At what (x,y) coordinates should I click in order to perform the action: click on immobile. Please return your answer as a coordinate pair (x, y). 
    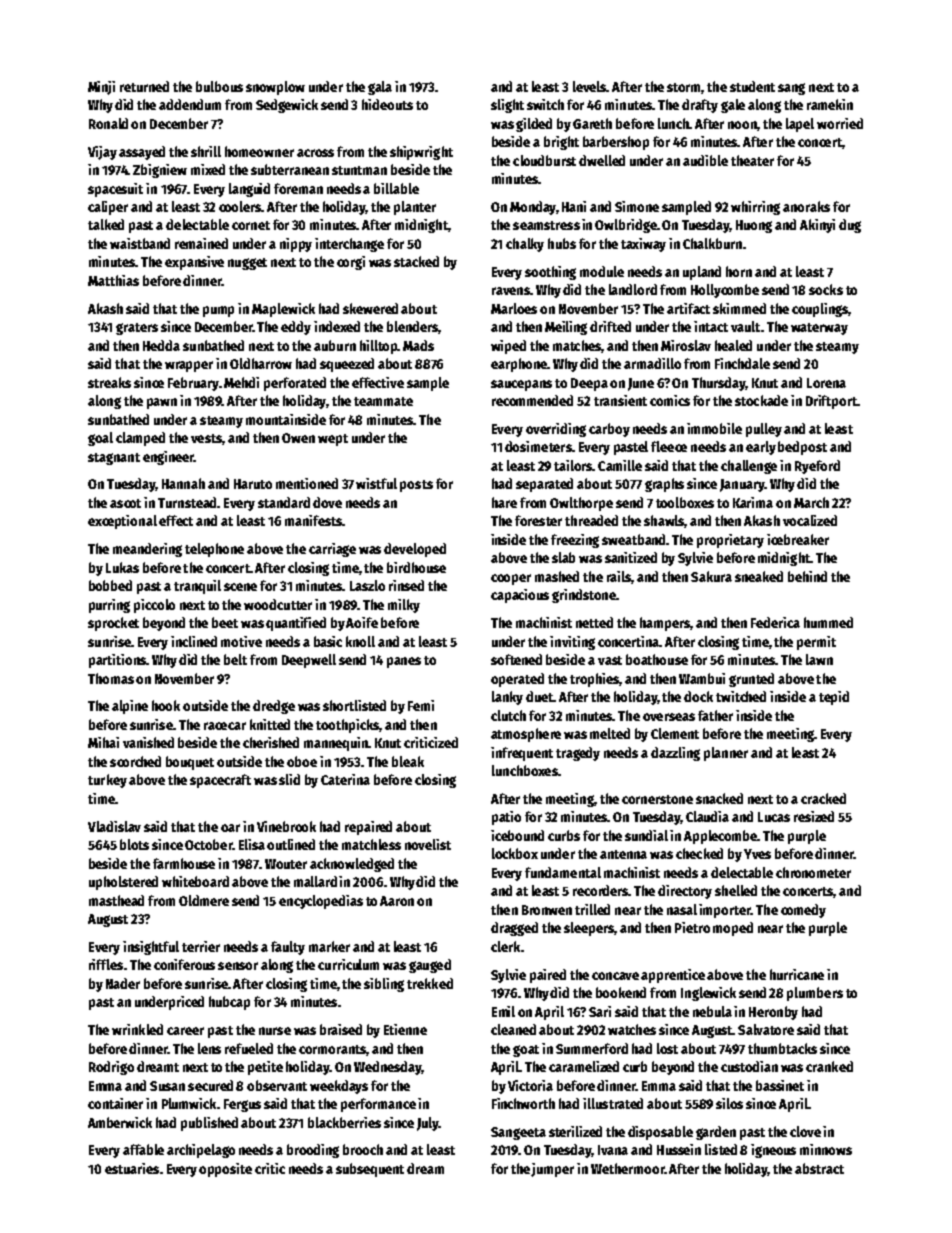
    Looking at the image, I should click on (714, 428).
